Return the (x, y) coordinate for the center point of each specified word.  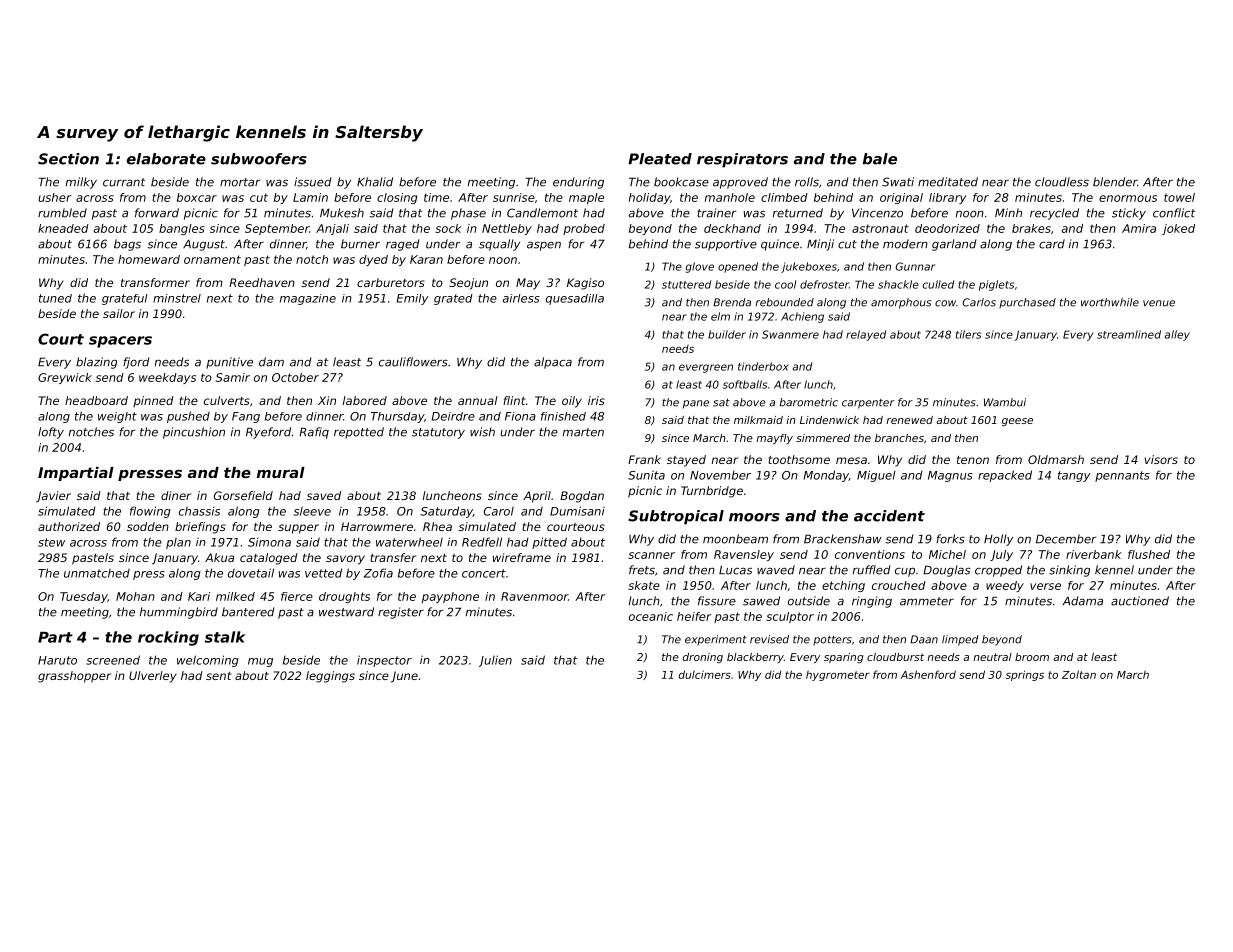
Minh (1008, 212)
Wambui (1005, 402)
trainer (716, 213)
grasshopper (74, 677)
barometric (809, 402)
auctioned (1140, 601)
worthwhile (1110, 302)
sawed (761, 601)
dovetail (251, 573)
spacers (120, 342)
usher (55, 197)
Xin (327, 400)
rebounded (785, 302)
